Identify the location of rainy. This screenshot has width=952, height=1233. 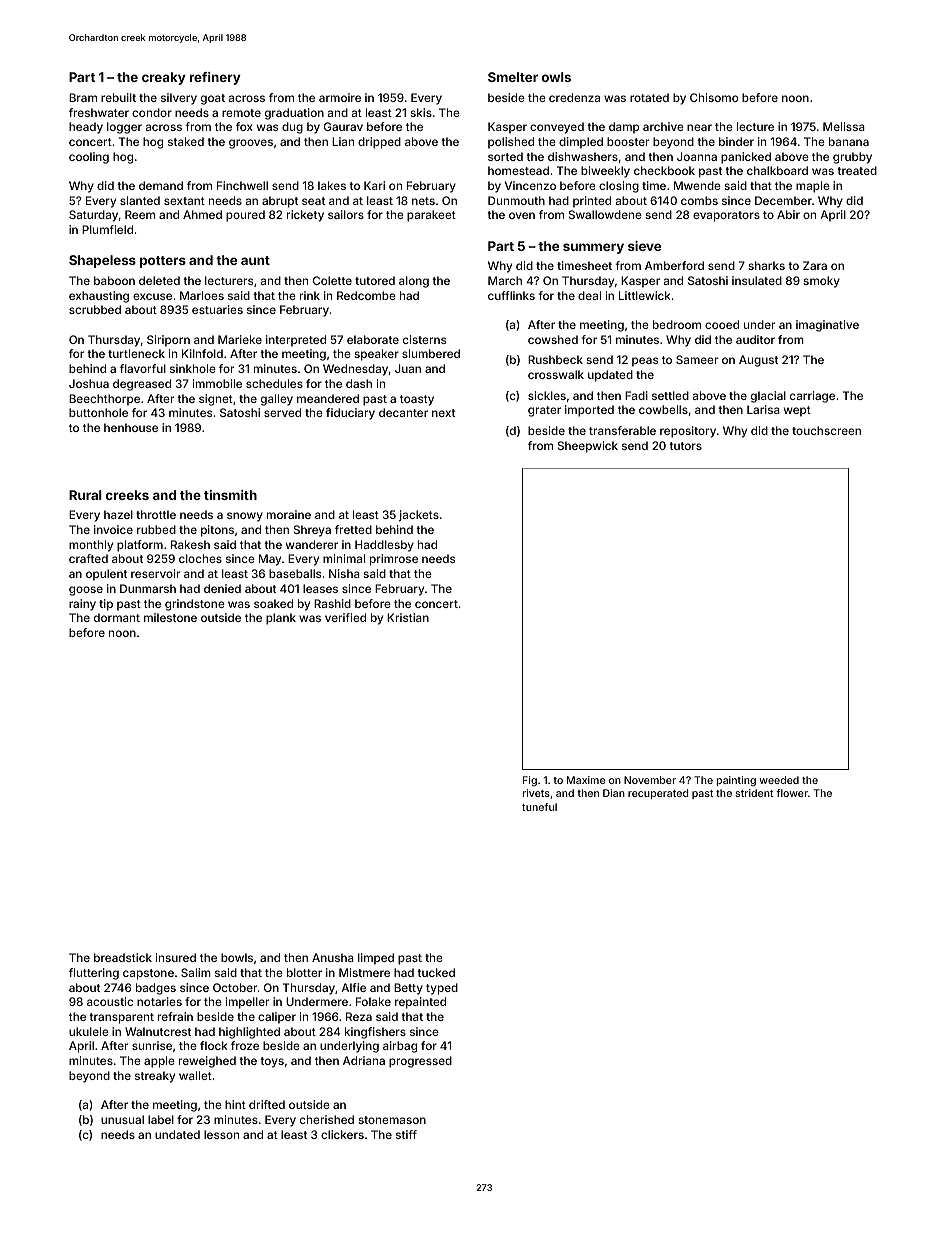
(82, 605).
